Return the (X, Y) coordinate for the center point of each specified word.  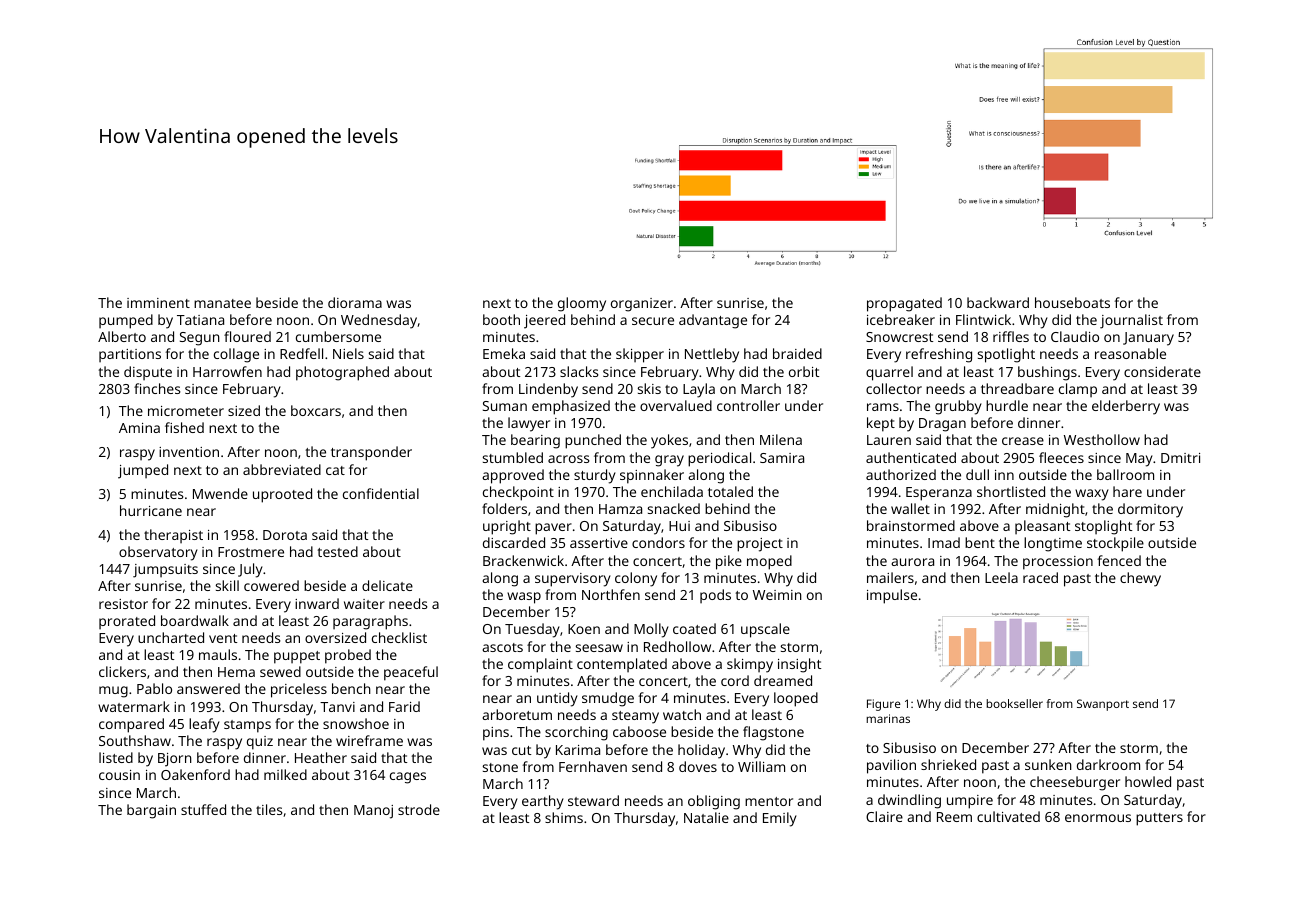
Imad (944, 542)
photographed (342, 373)
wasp (524, 598)
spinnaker (652, 476)
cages (408, 778)
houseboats (1072, 302)
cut (521, 750)
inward (317, 603)
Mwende (220, 493)
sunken (1048, 764)
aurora (912, 562)
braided (797, 353)
